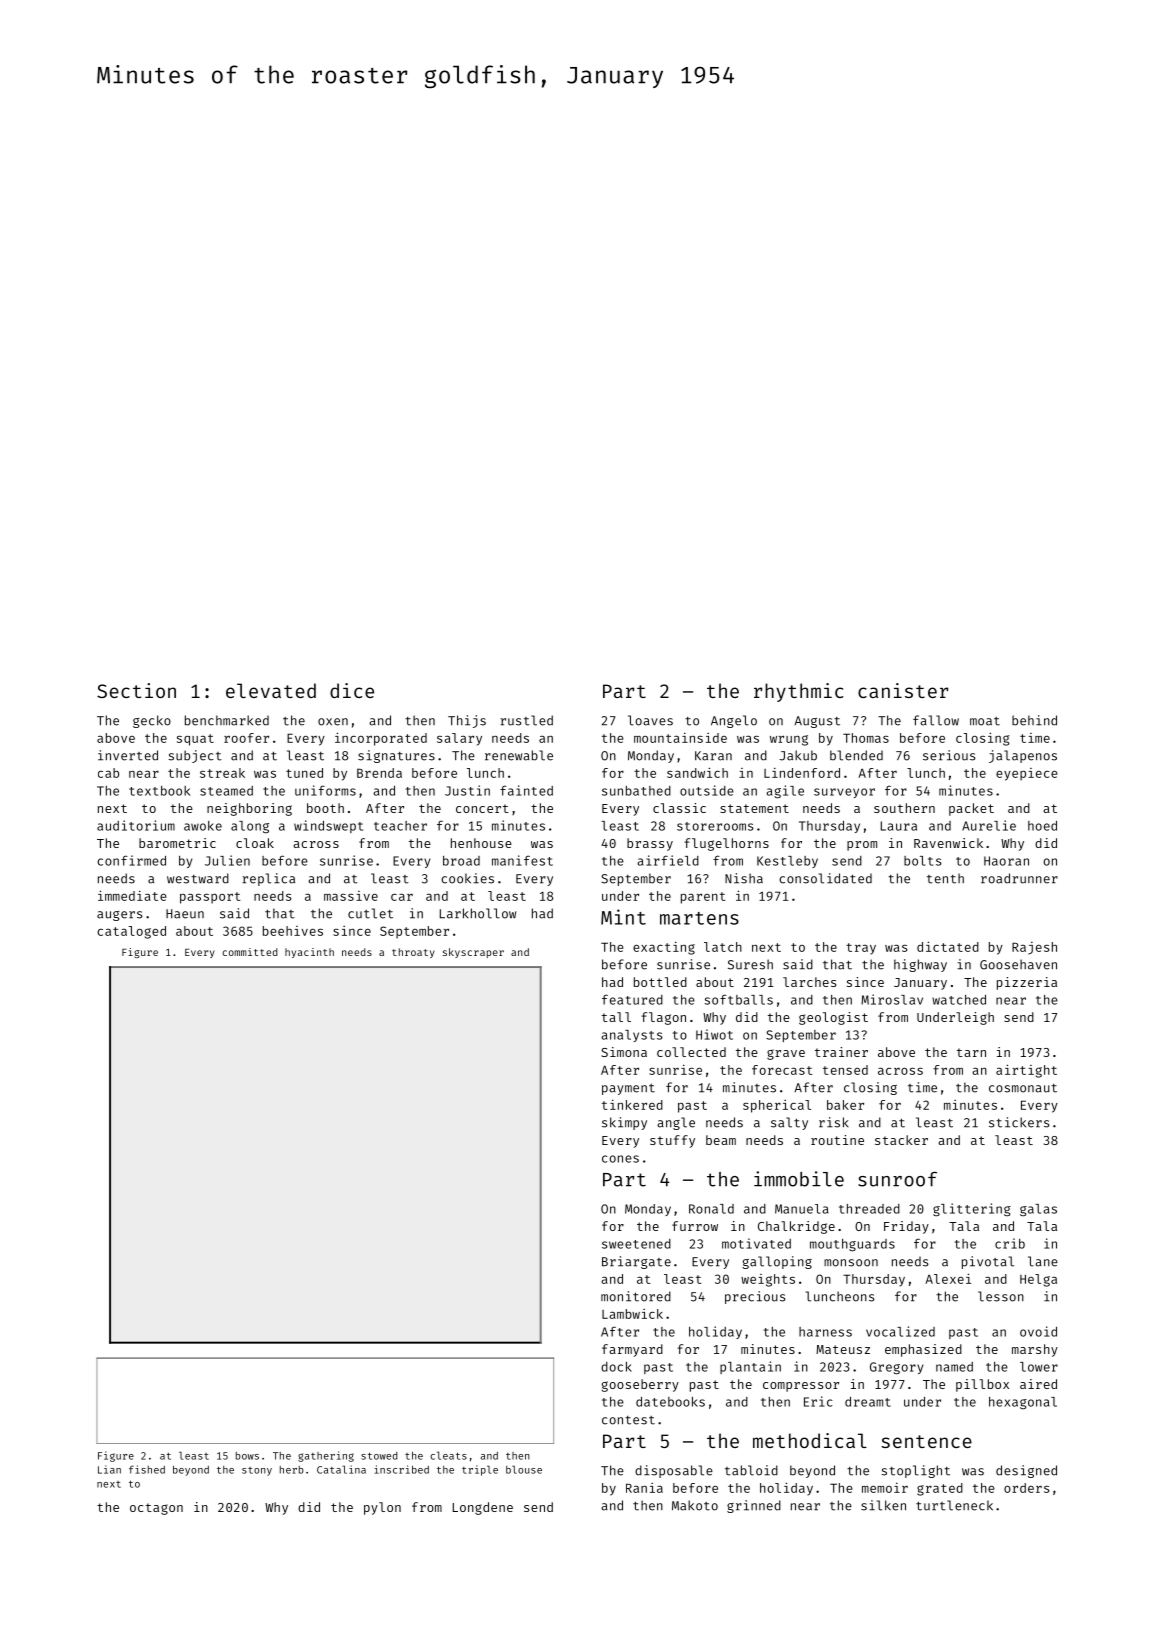  What do you see at coordinates (352, 690) in the screenshot?
I see `dice` at bounding box center [352, 690].
